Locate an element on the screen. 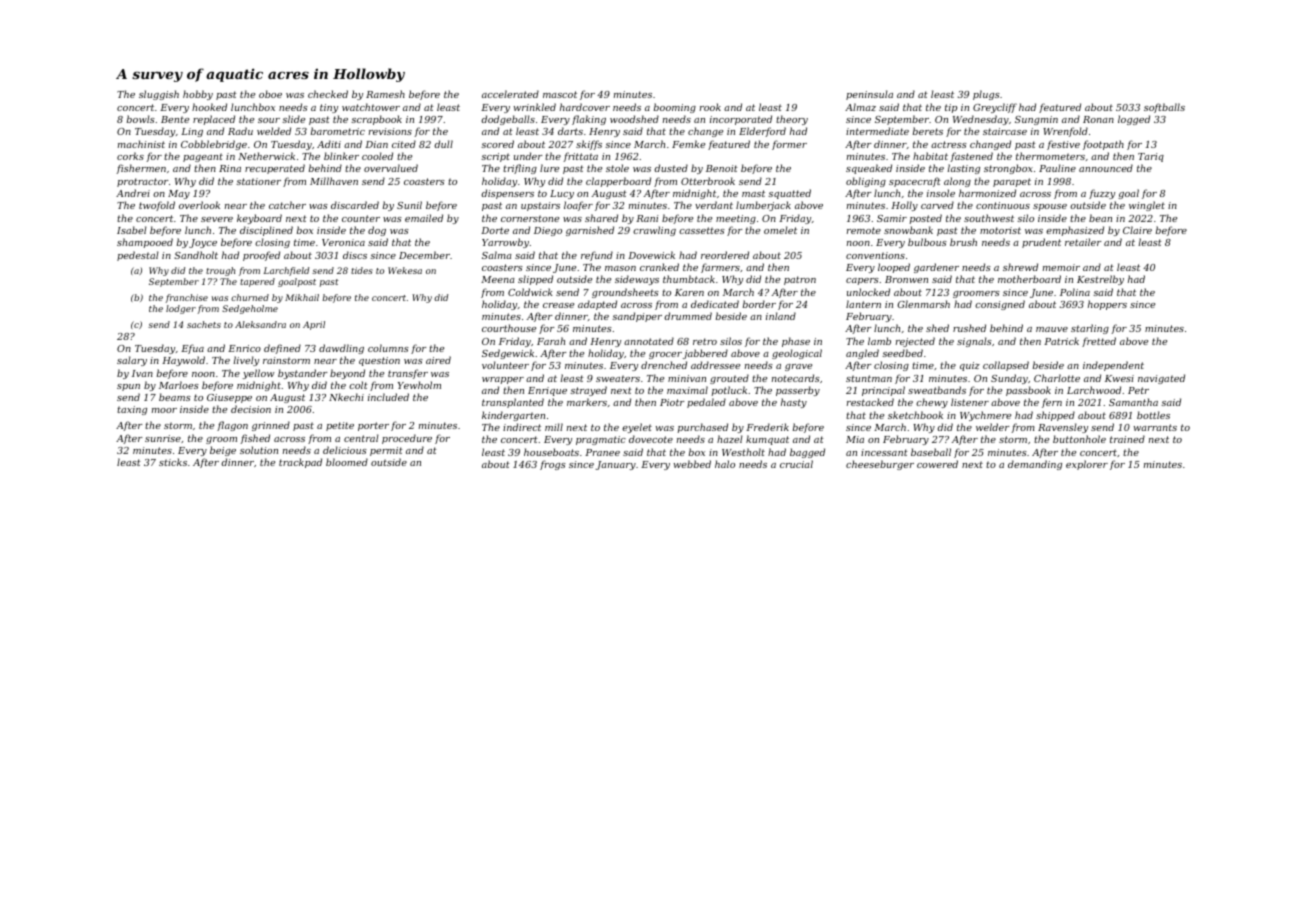  peninsula is located at coordinates (869, 95).
